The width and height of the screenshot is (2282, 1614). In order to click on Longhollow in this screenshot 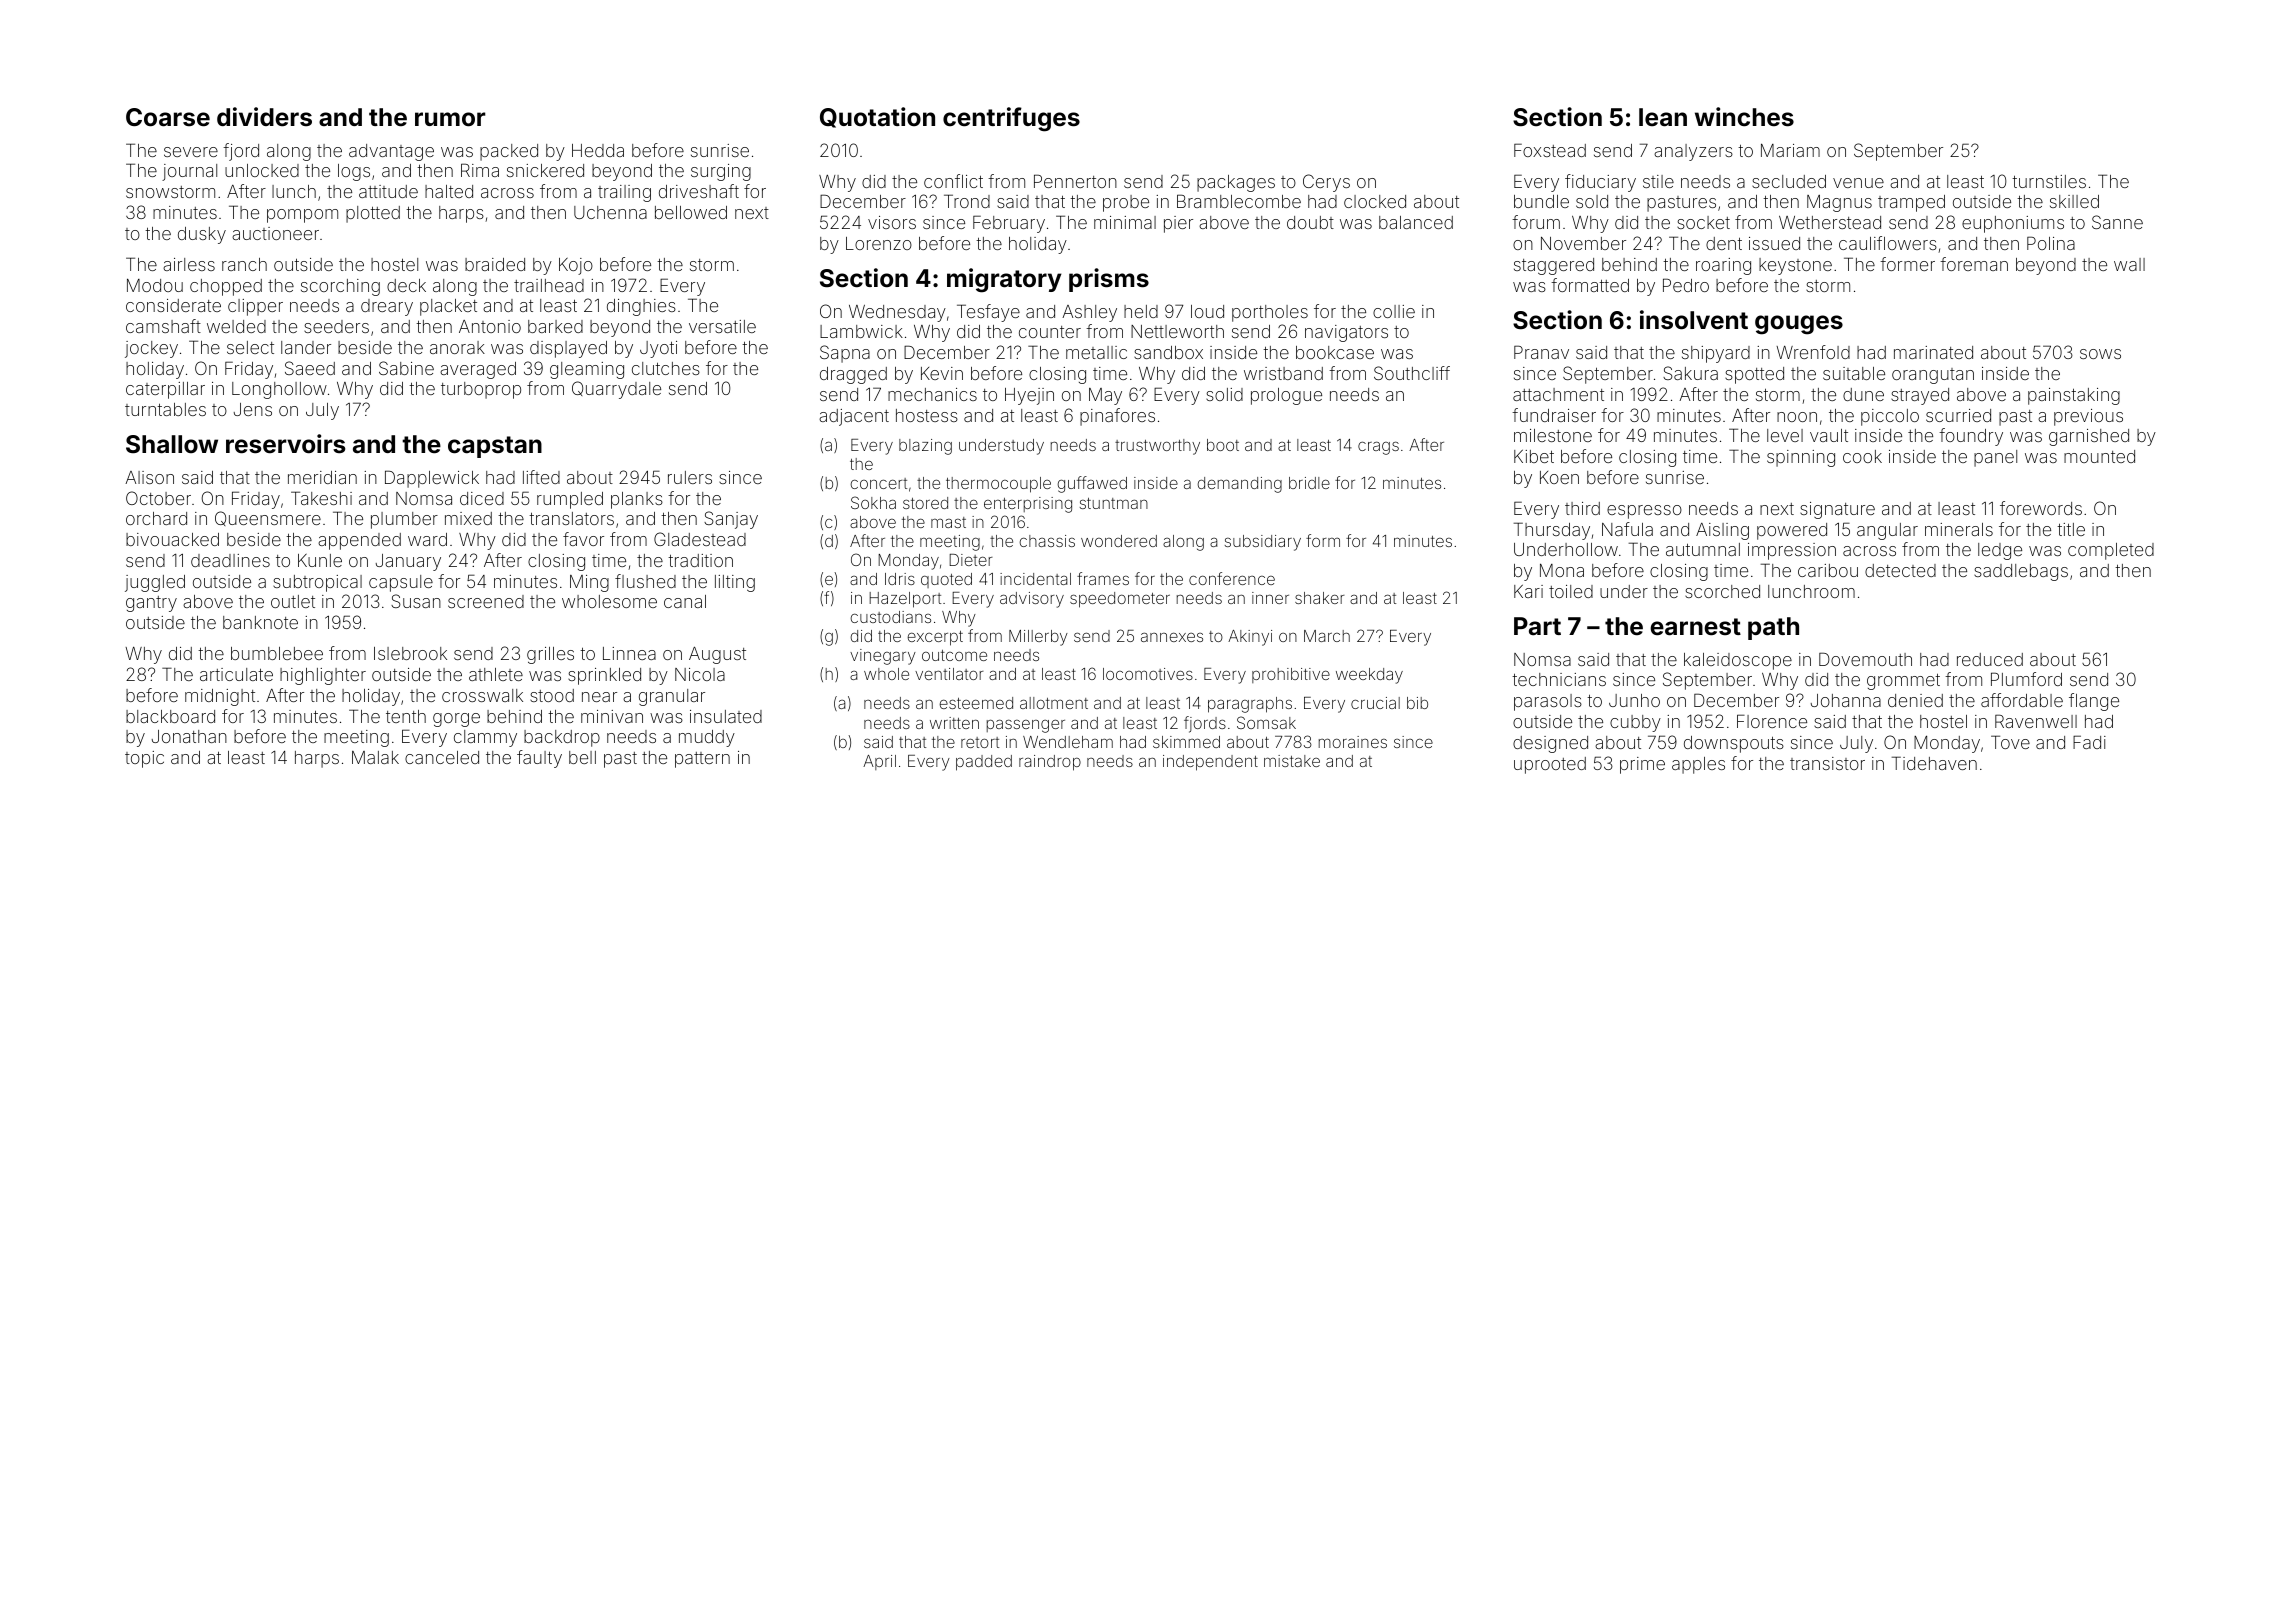, I will do `click(279, 390)`.
